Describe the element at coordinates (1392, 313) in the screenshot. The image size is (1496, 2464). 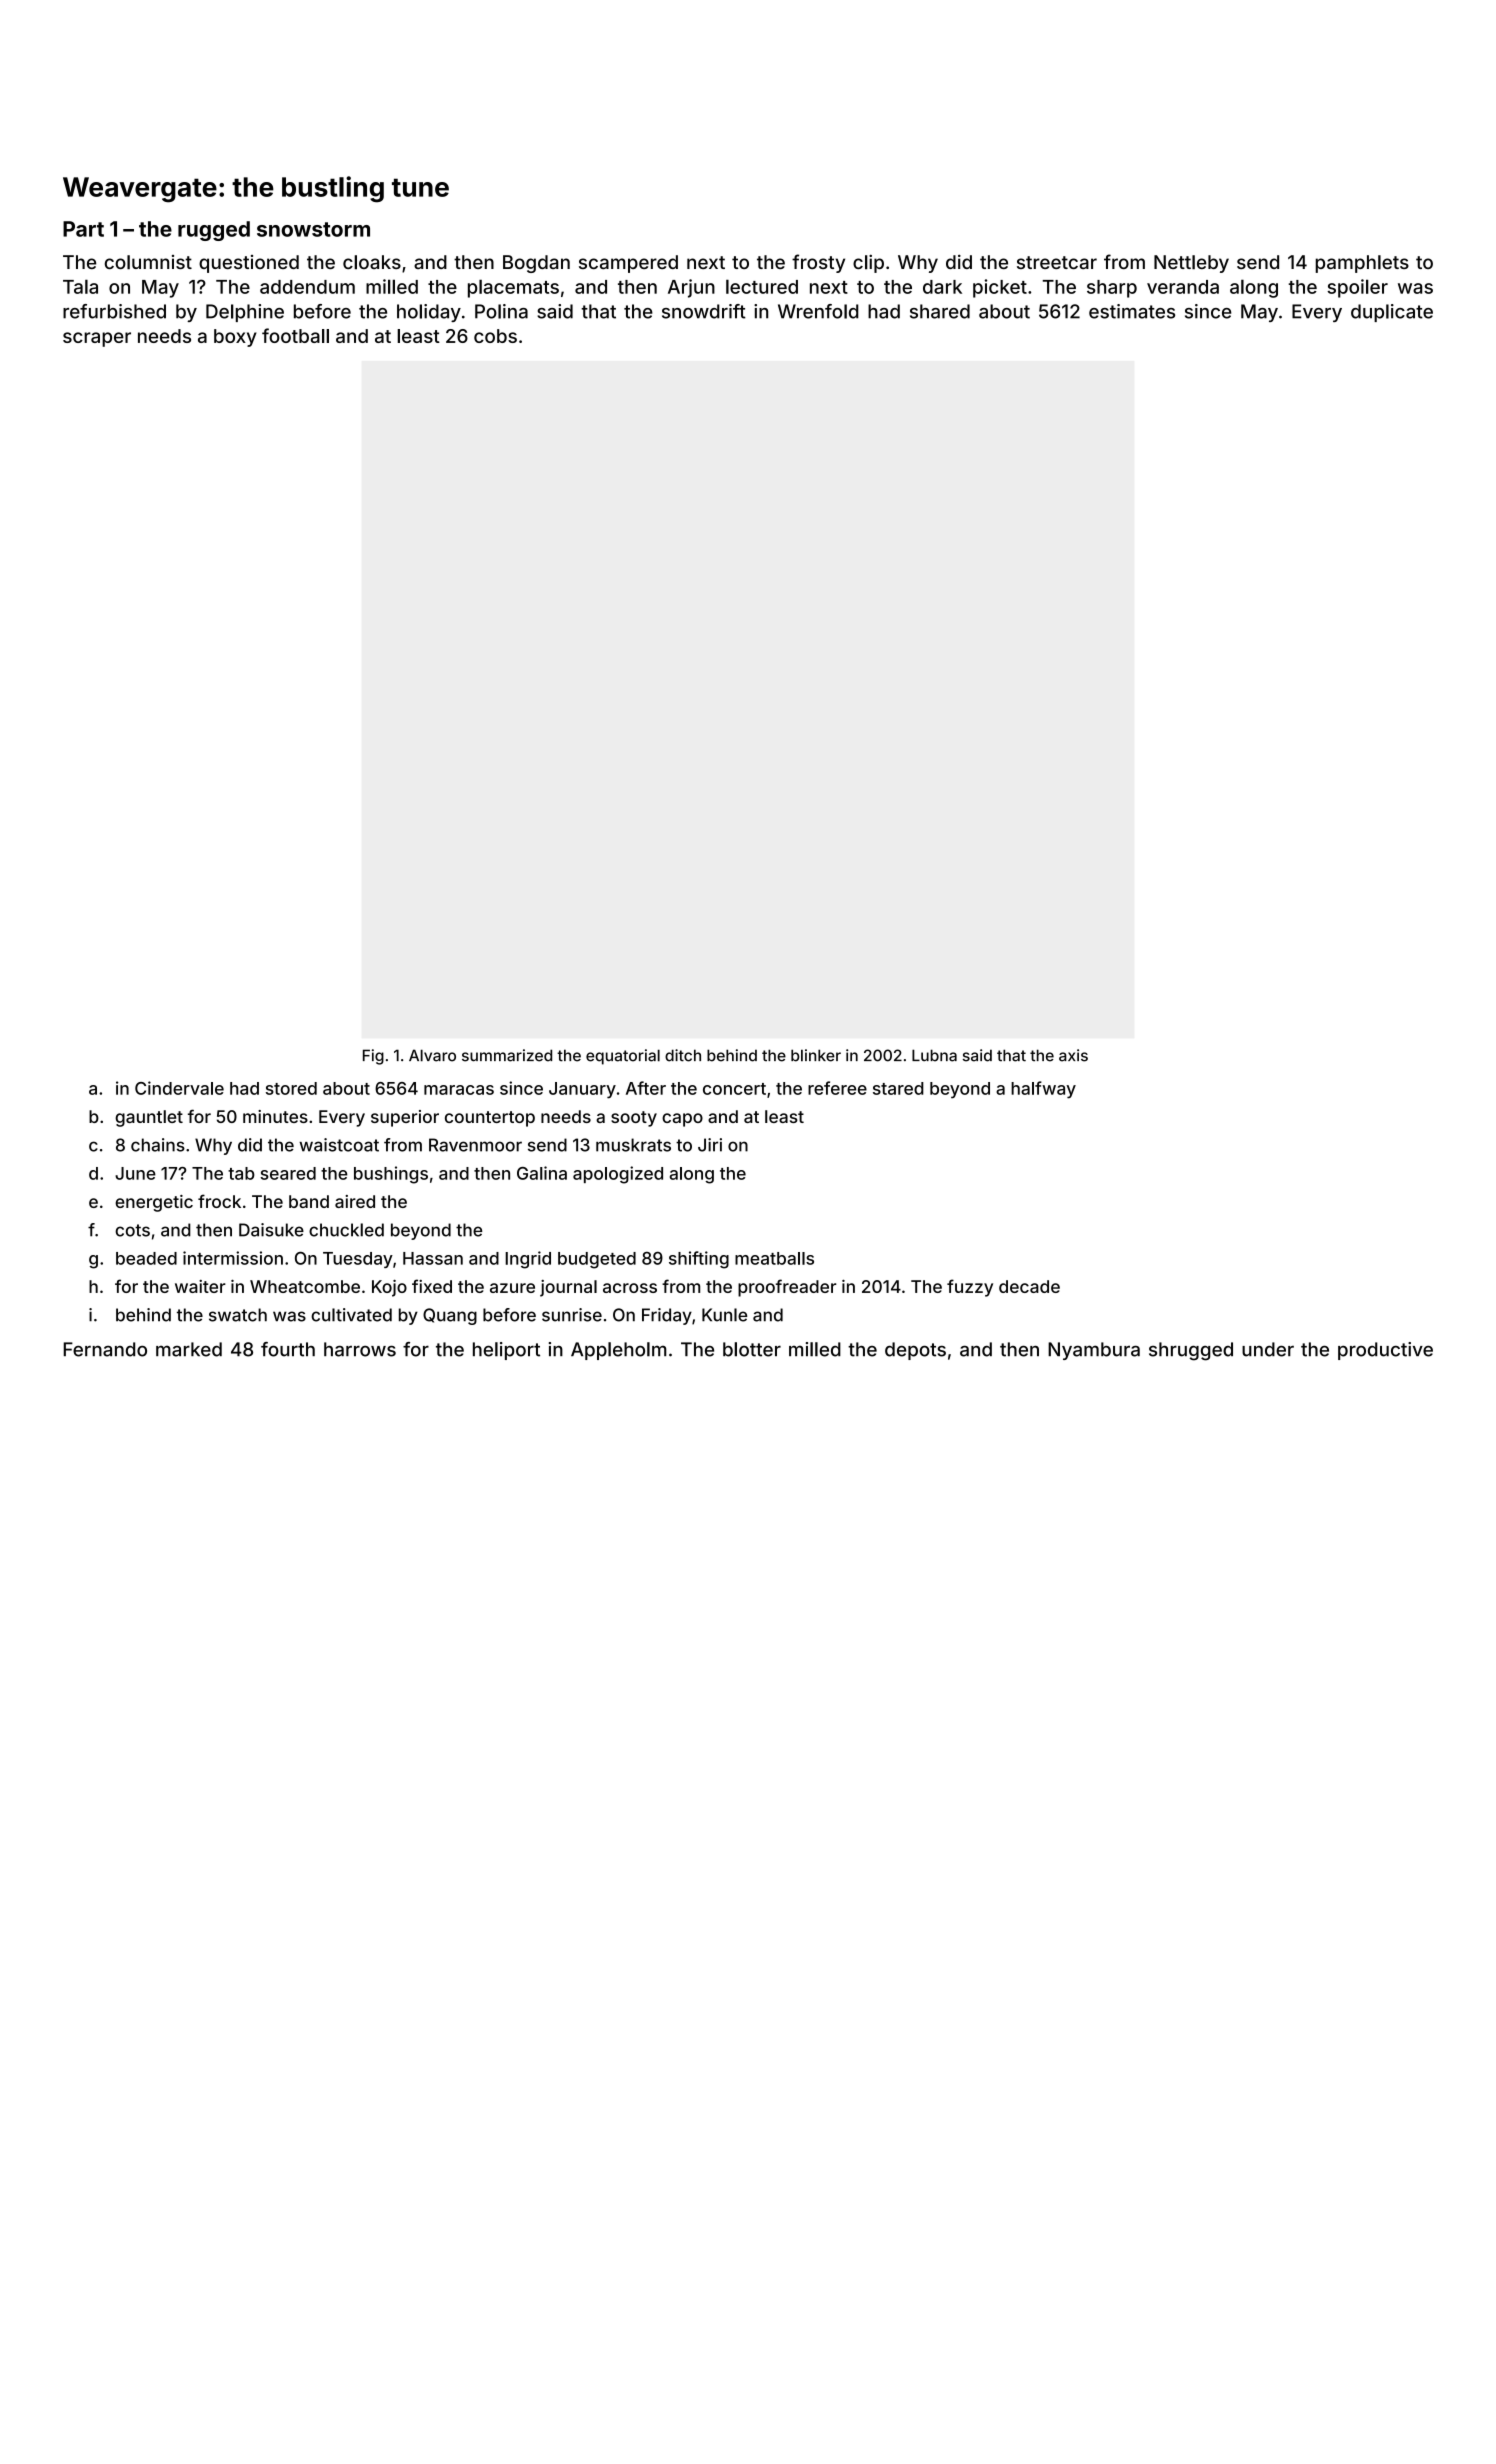
I see `duplicate` at that location.
